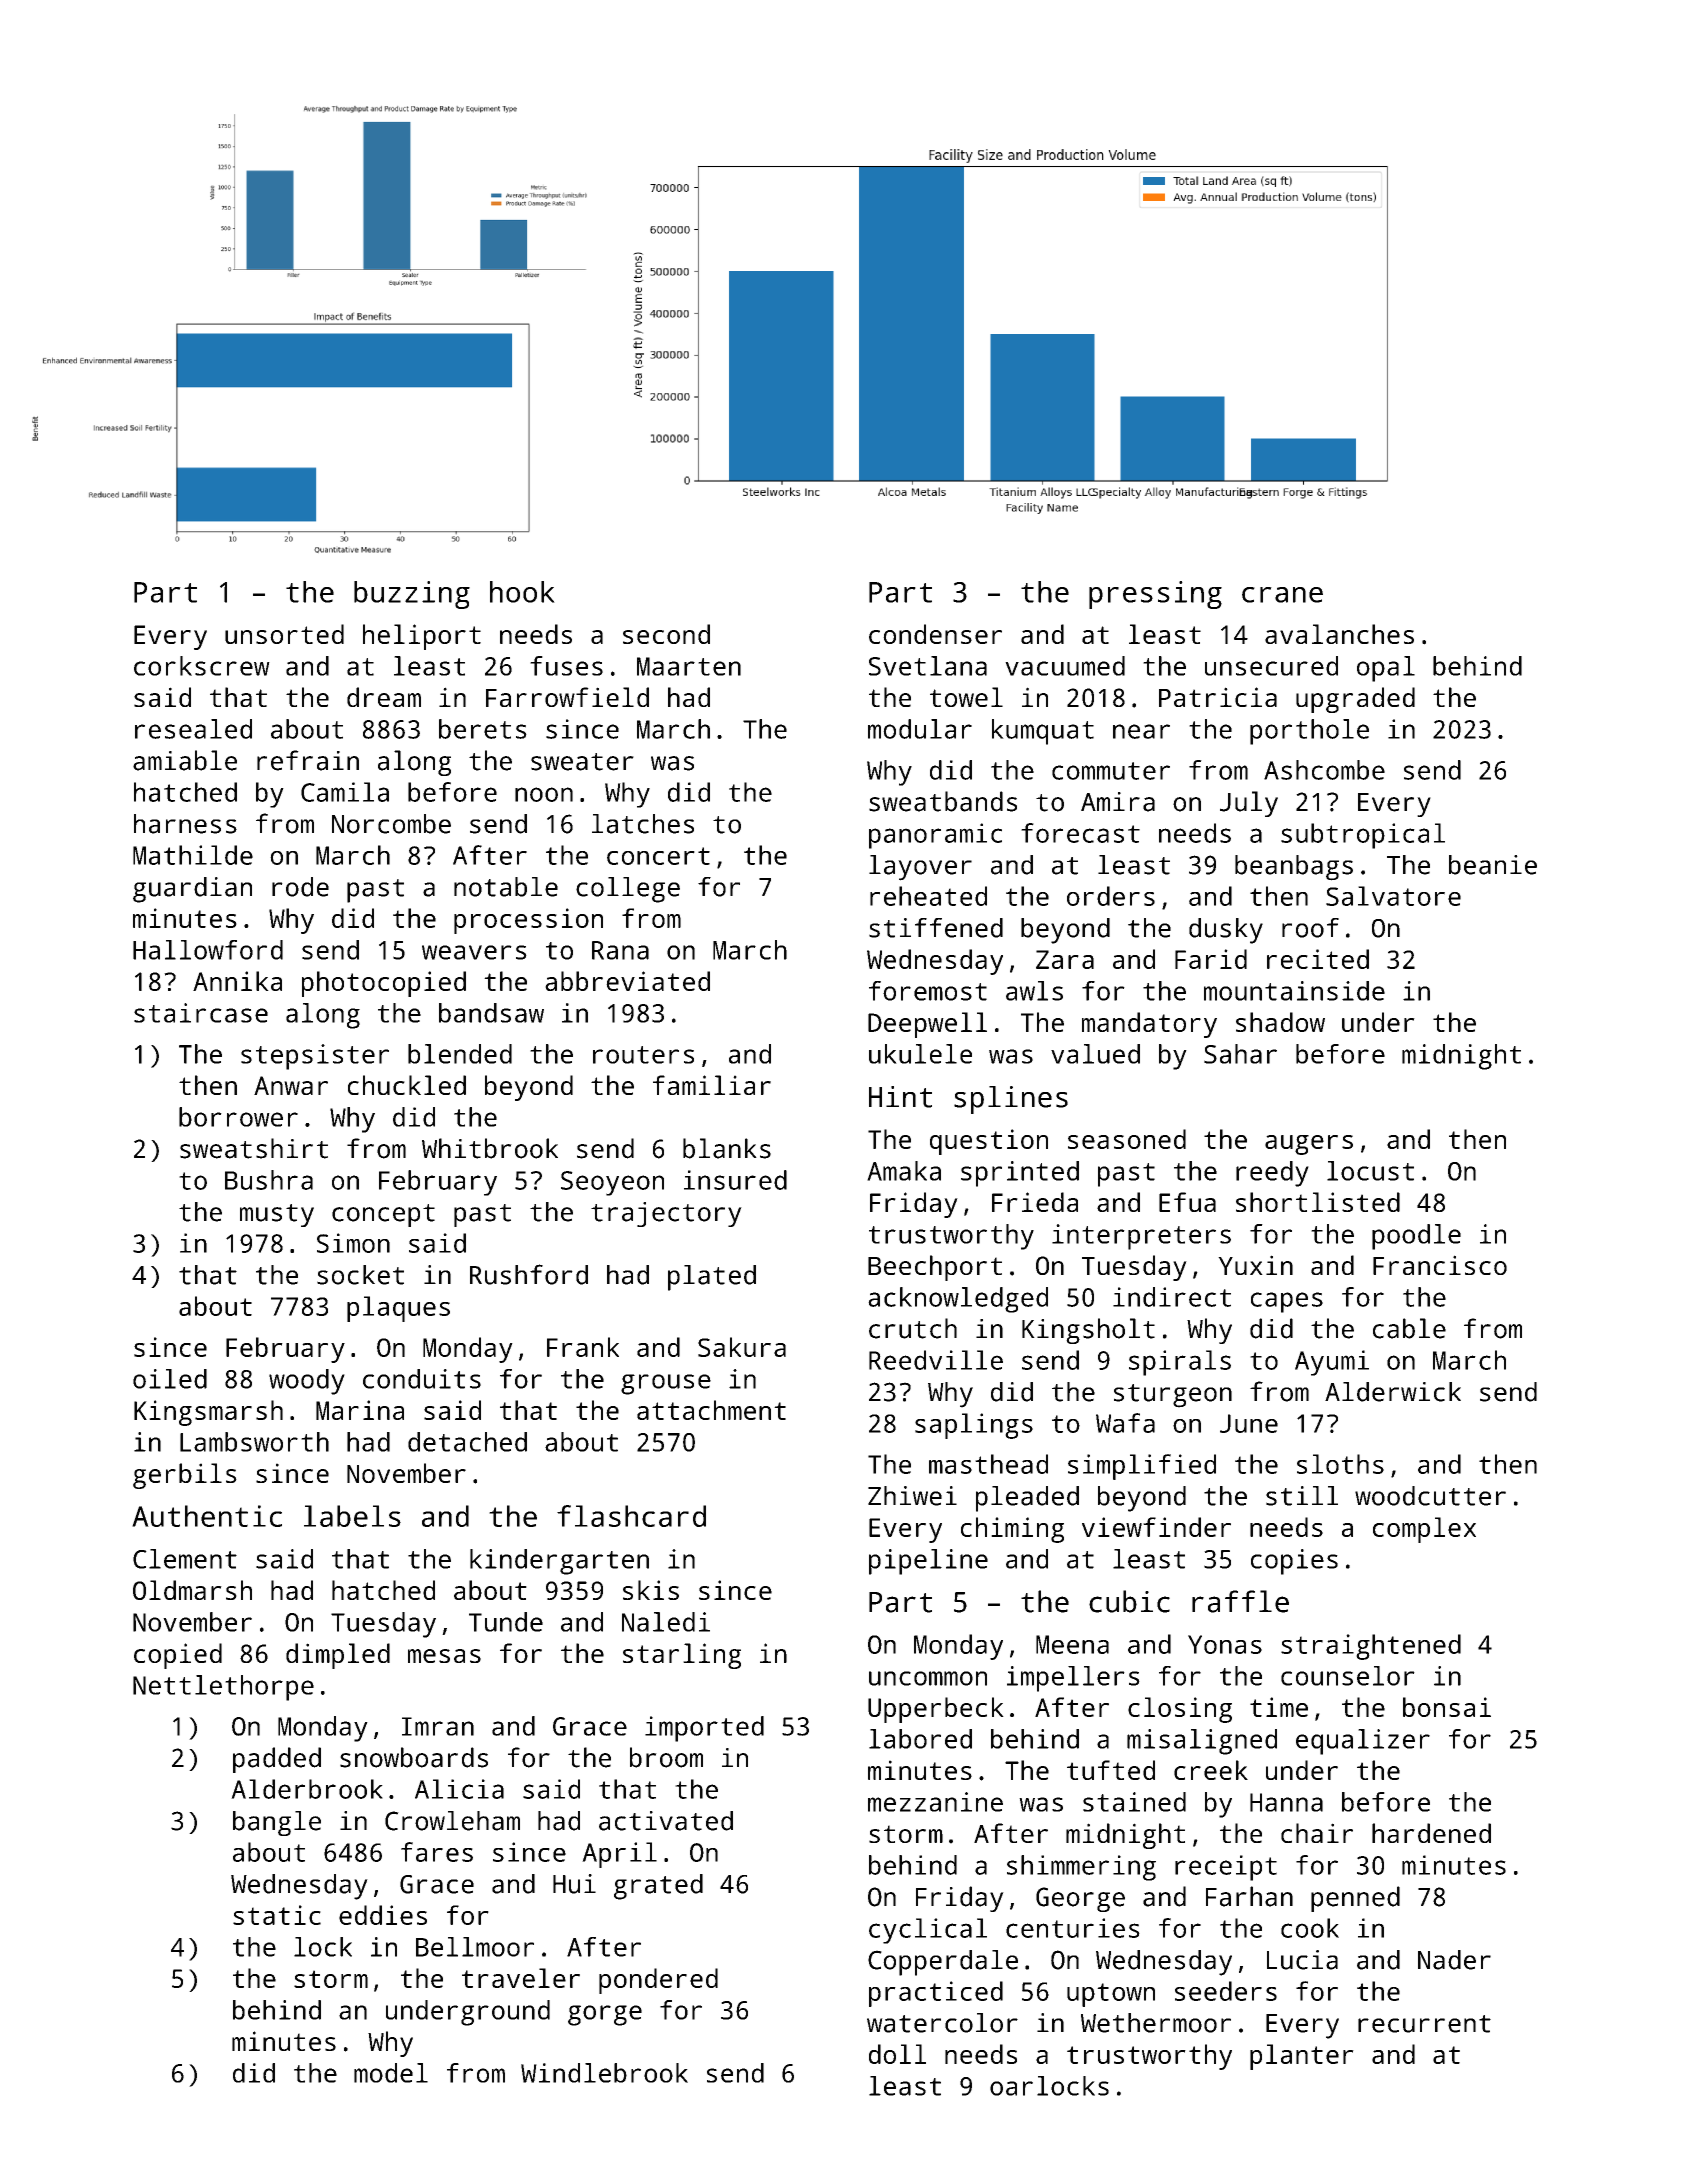 The width and height of the screenshot is (1683, 2178). I want to click on straightened, so click(1371, 1647).
